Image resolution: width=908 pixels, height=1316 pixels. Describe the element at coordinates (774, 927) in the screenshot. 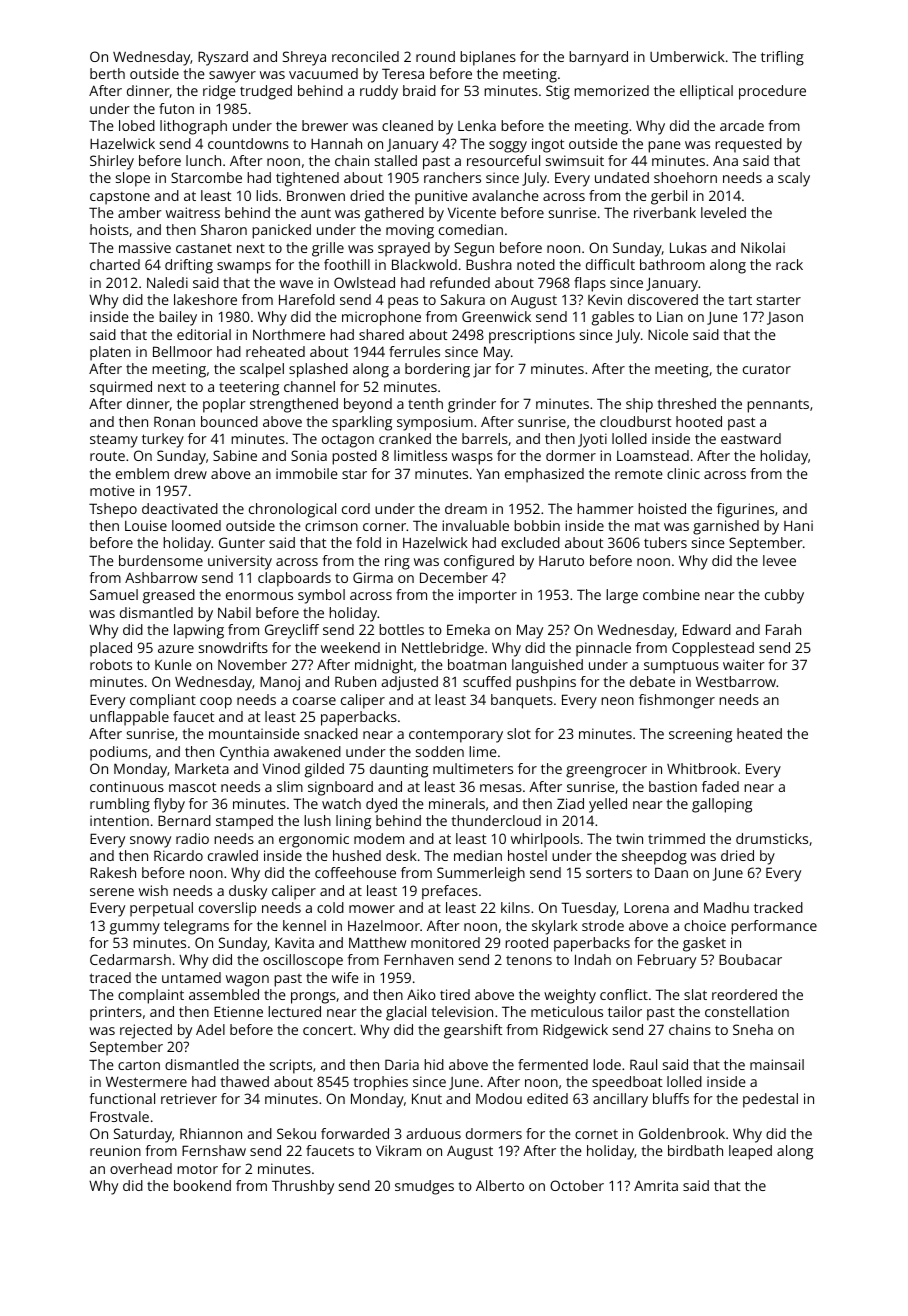

I see `performance` at that location.
